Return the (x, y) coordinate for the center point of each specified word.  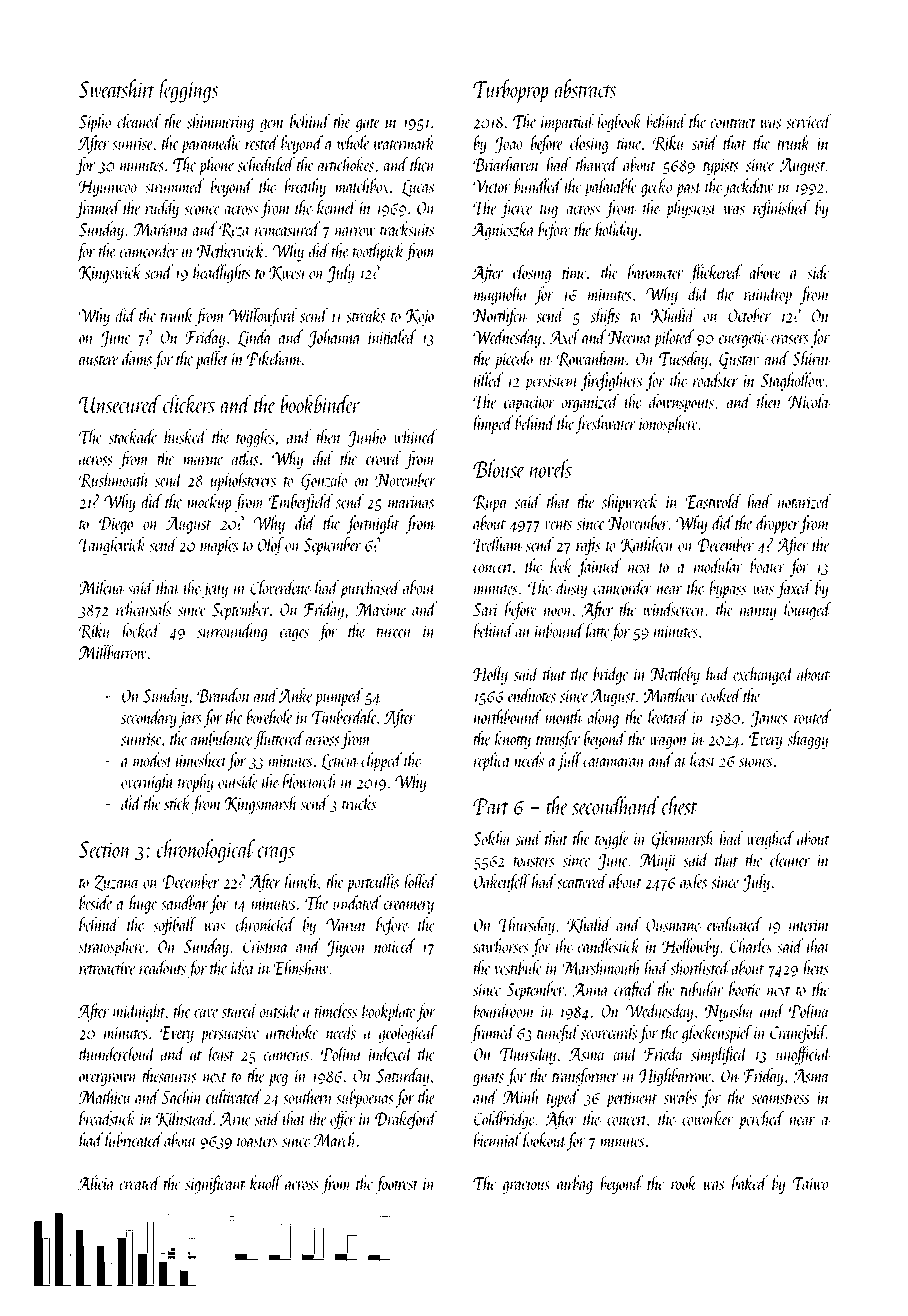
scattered (582, 881)
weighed (771, 840)
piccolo (513, 360)
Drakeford (406, 1120)
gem (272, 125)
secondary (149, 718)
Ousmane (673, 925)
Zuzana (117, 883)
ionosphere (669, 425)
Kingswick (110, 273)
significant (215, 1184)
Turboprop (510, 91)
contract (733, 124)
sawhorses (501, 945)
